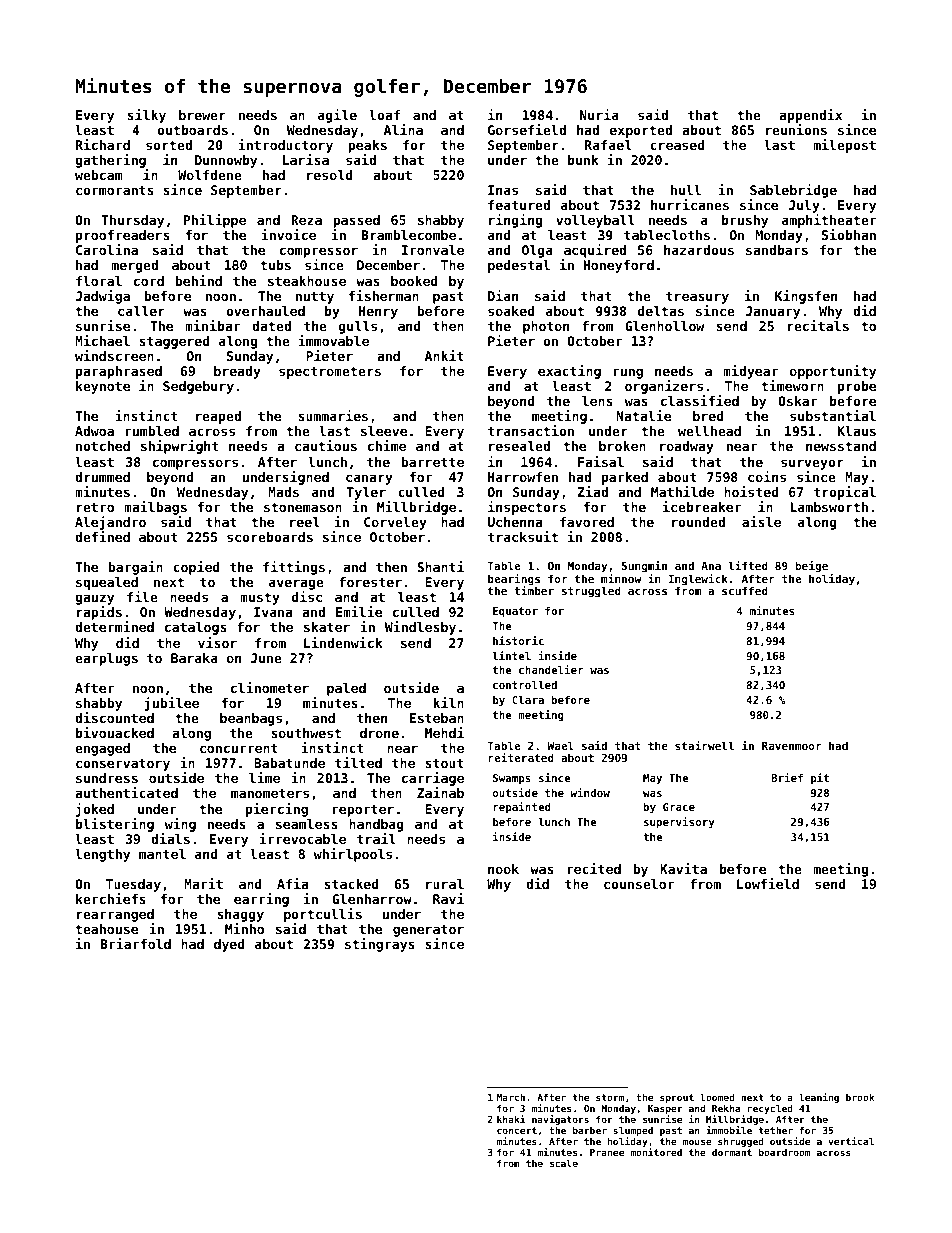  Describe the element at coordinates (210, 175) in the screenshot. I see `Wolfdene` at that location.
